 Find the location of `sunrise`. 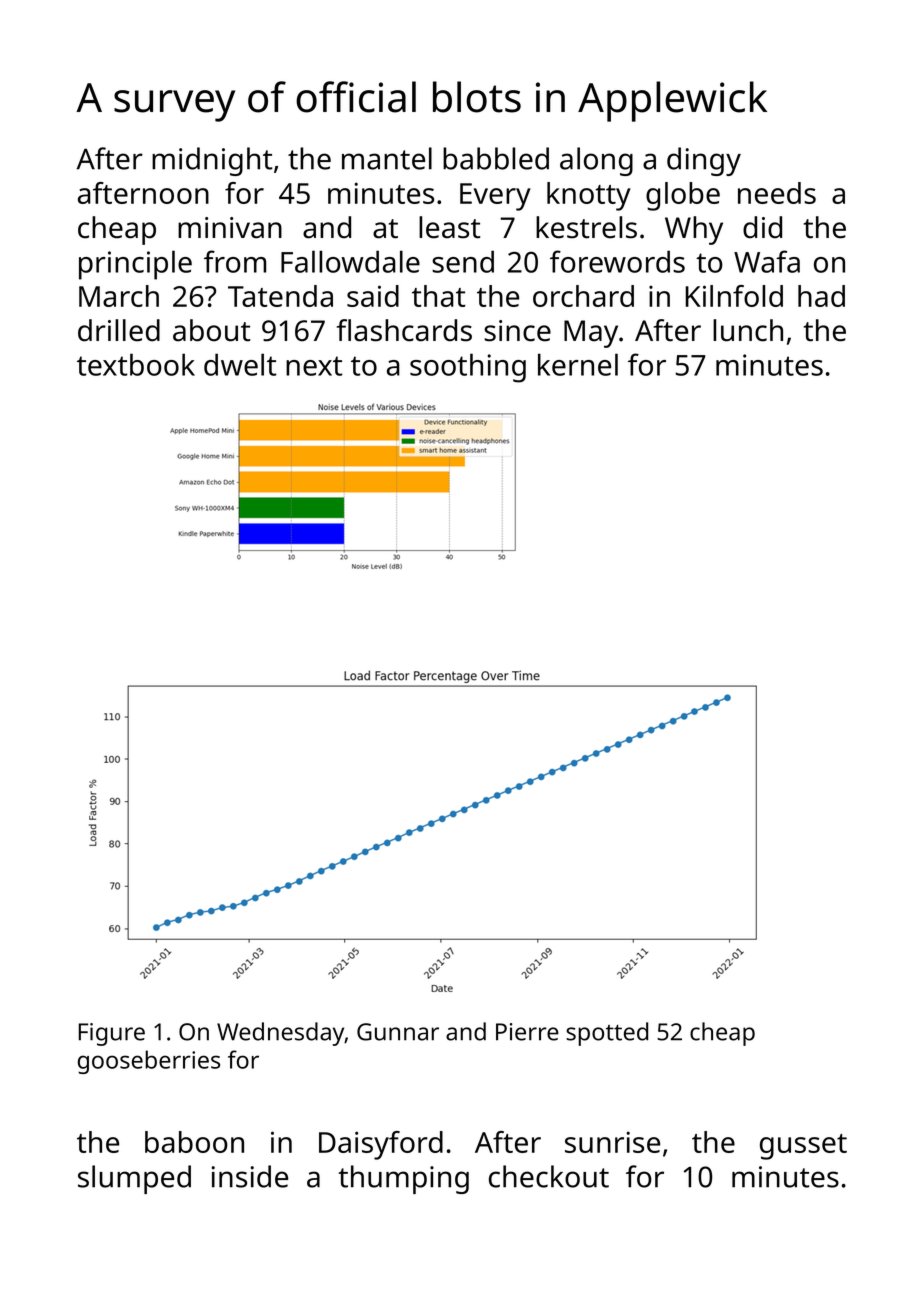

sunrise is located at coordinates (612, 1142).
